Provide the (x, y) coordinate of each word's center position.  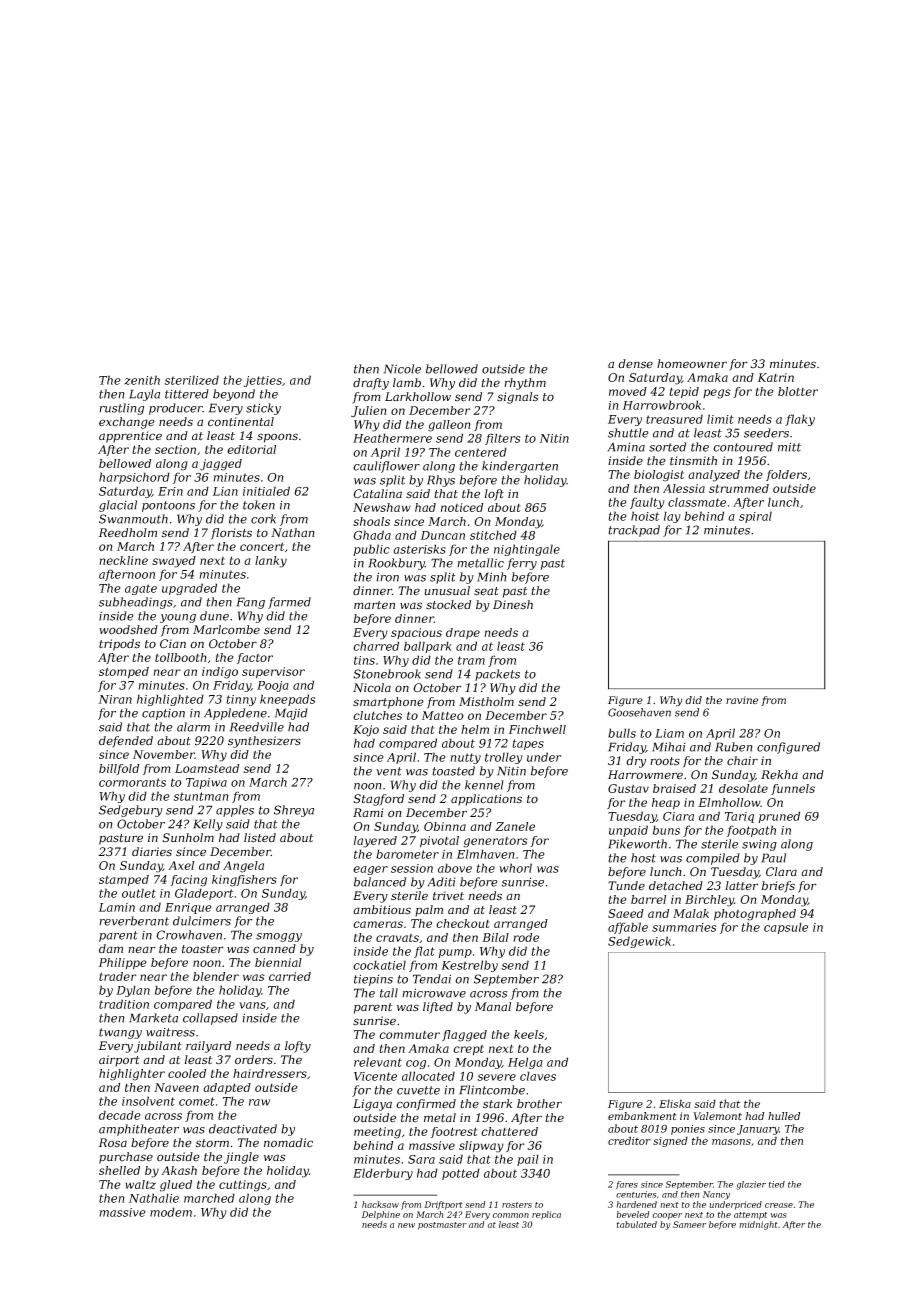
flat (424, 952)
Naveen (176, 1087)
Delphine (381, 1215)
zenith (142, 380)
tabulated (637, 1224)
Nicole (402, 369)
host (643, 858)
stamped (124, 880)
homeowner (692, 364)
